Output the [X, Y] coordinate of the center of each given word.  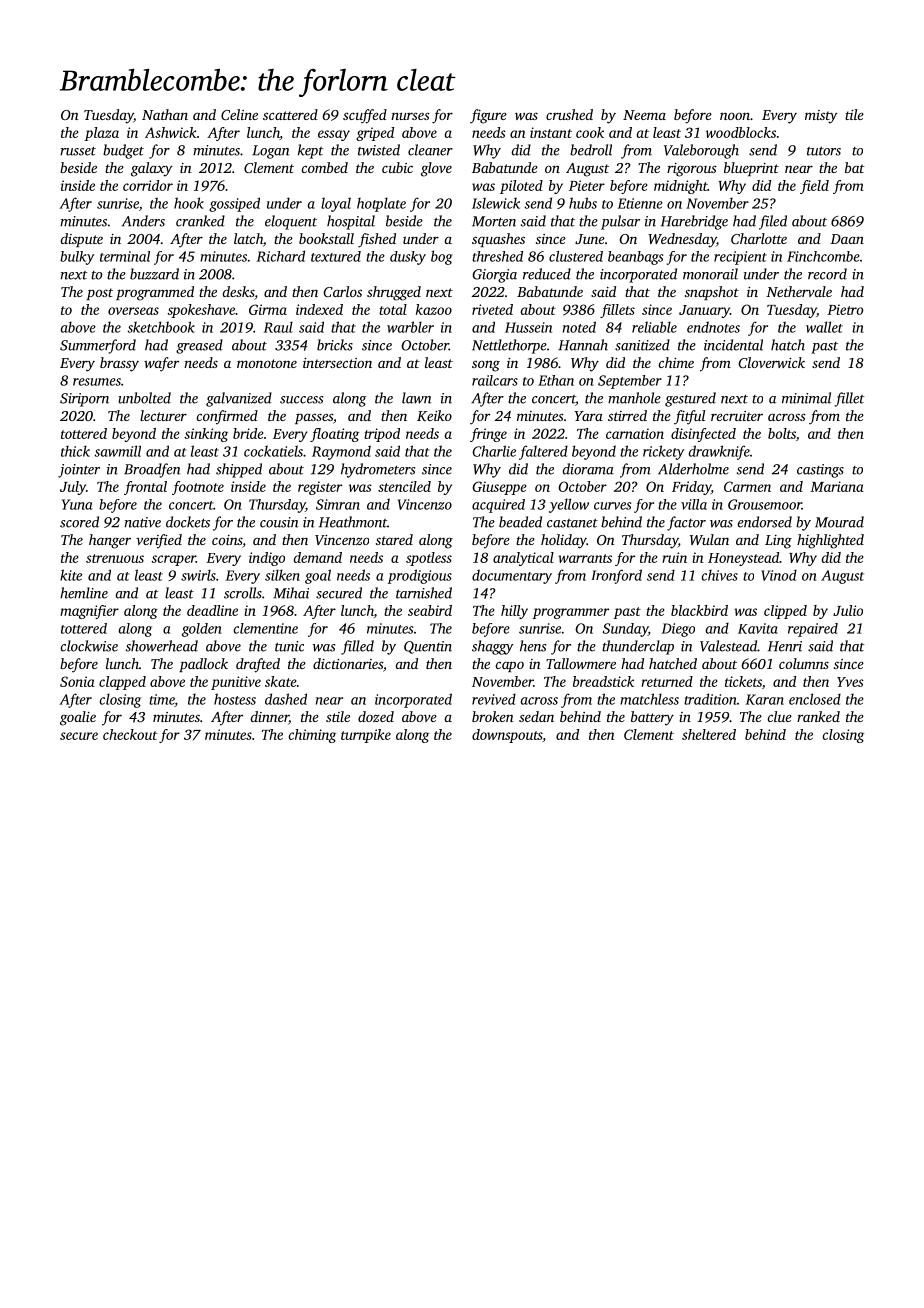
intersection [337, 363]
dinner [269, 718]
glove [436, 169]
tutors [824, 151]
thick [75, 451]
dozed [376, 716]
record [827, 274]
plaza [102, 134]
